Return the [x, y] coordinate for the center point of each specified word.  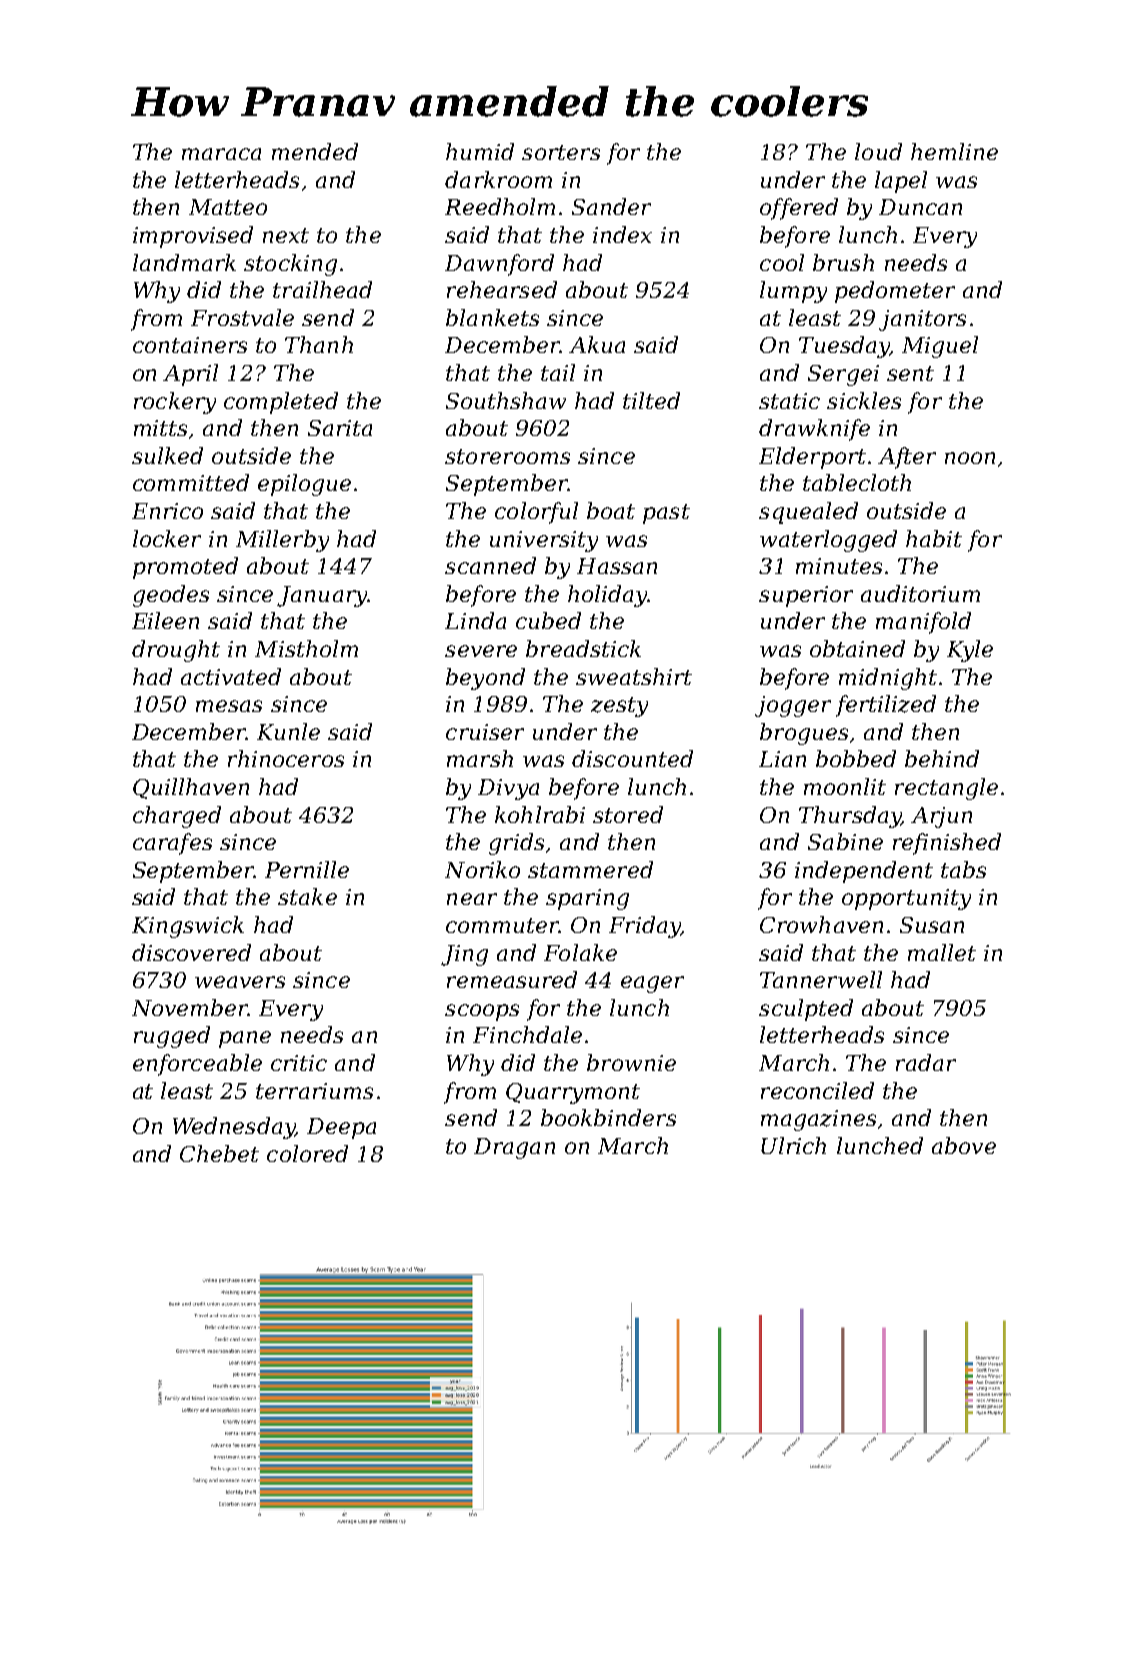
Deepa [341, 1128]
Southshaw [506, 400]
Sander [611, 206]
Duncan [920, 207]
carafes [172, 844]
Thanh [319, 344]
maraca [221, 154]
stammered [590, 869]
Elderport [812, 458]
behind [942, 758]
